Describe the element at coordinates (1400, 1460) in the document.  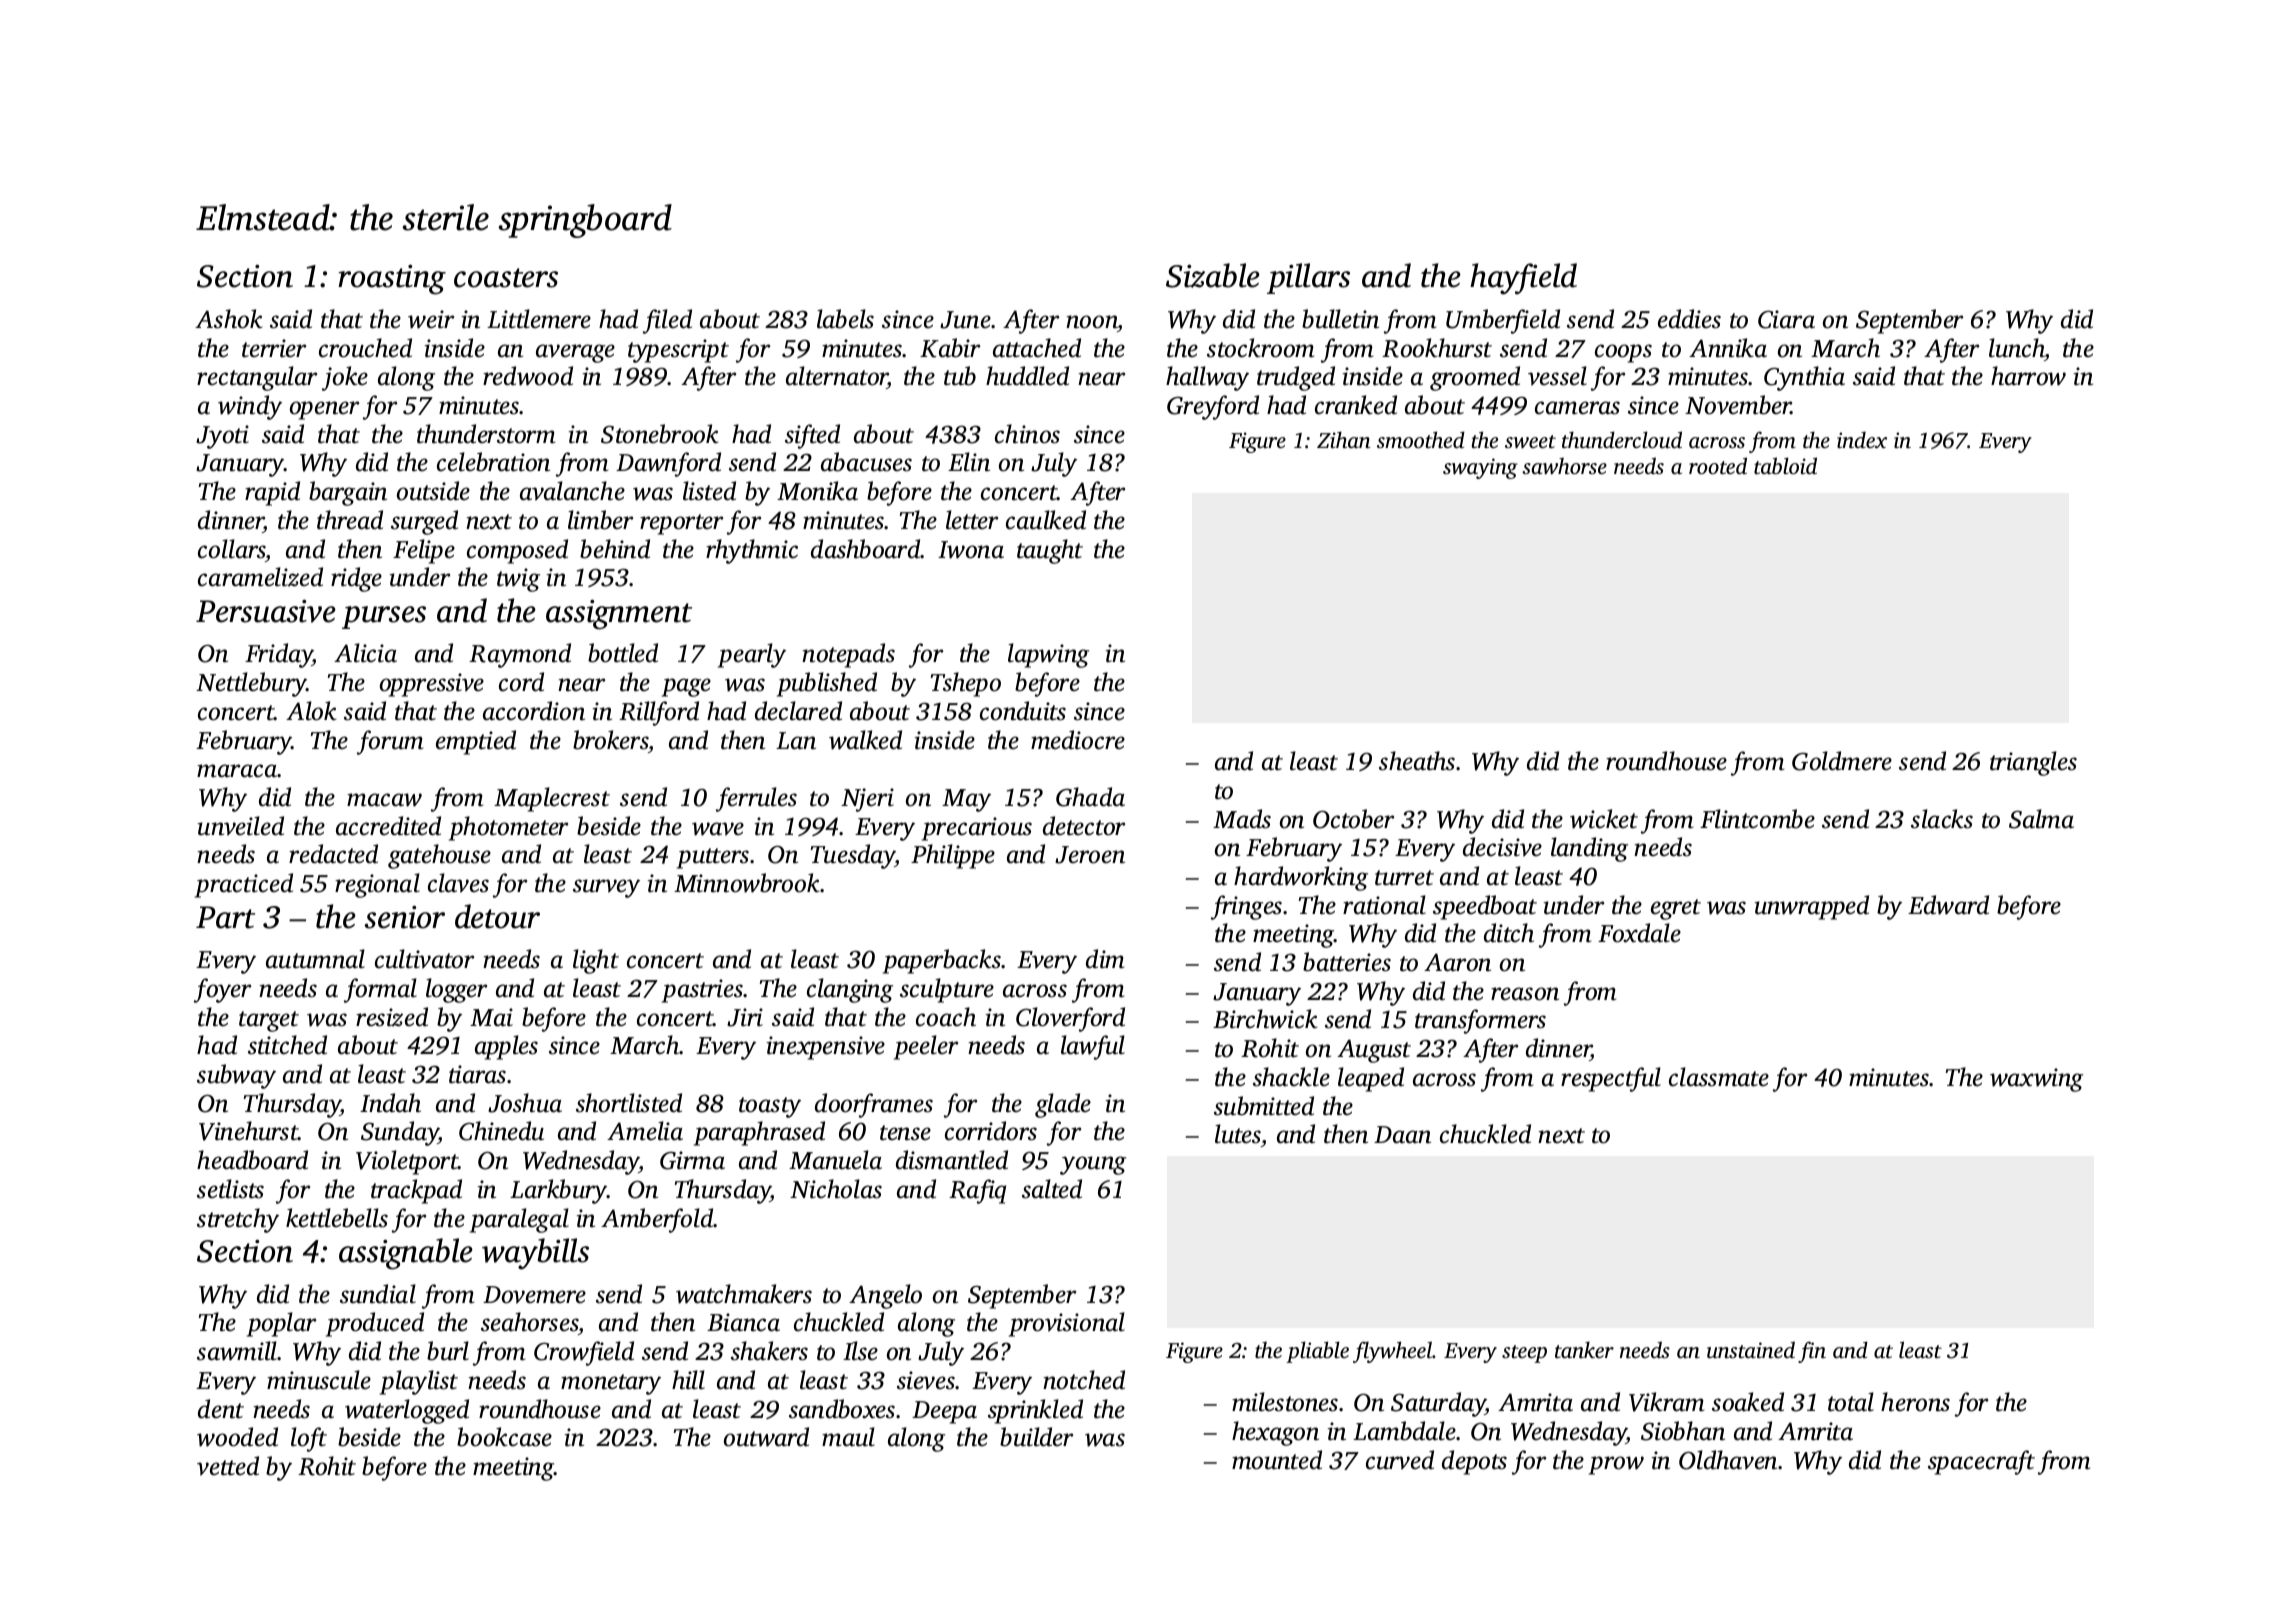
I see `curved` at that location.
